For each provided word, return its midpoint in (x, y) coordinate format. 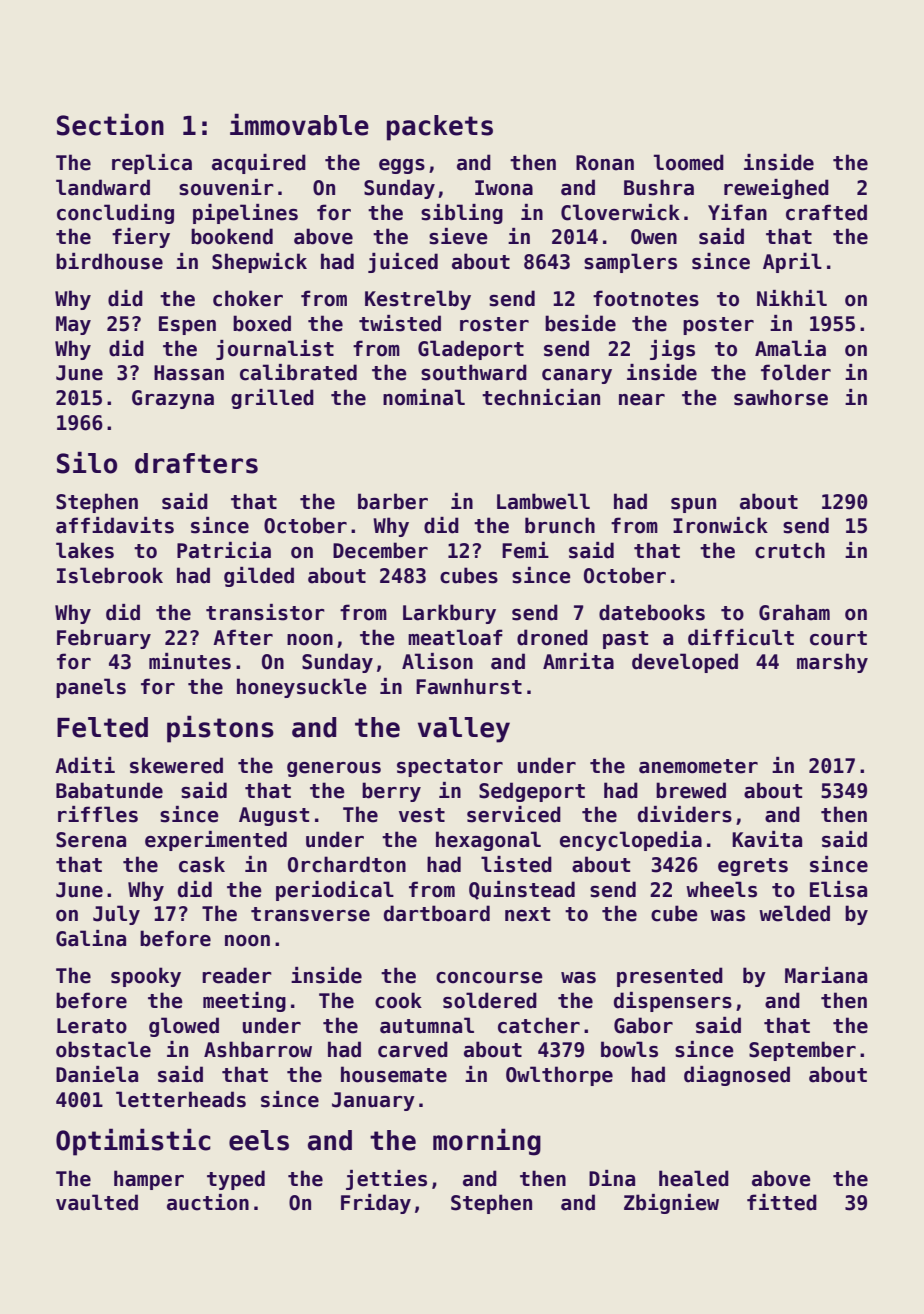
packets (440, 128)
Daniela (97, 1074)
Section (110, 124)
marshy (832, 663)
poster (718, 326)
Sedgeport (532, 792)
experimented (216, 841)
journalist (275, 350)
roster (494, 324)
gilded (259, 577)
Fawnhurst (469, 686)
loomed (689, 162)
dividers (685, 814)
